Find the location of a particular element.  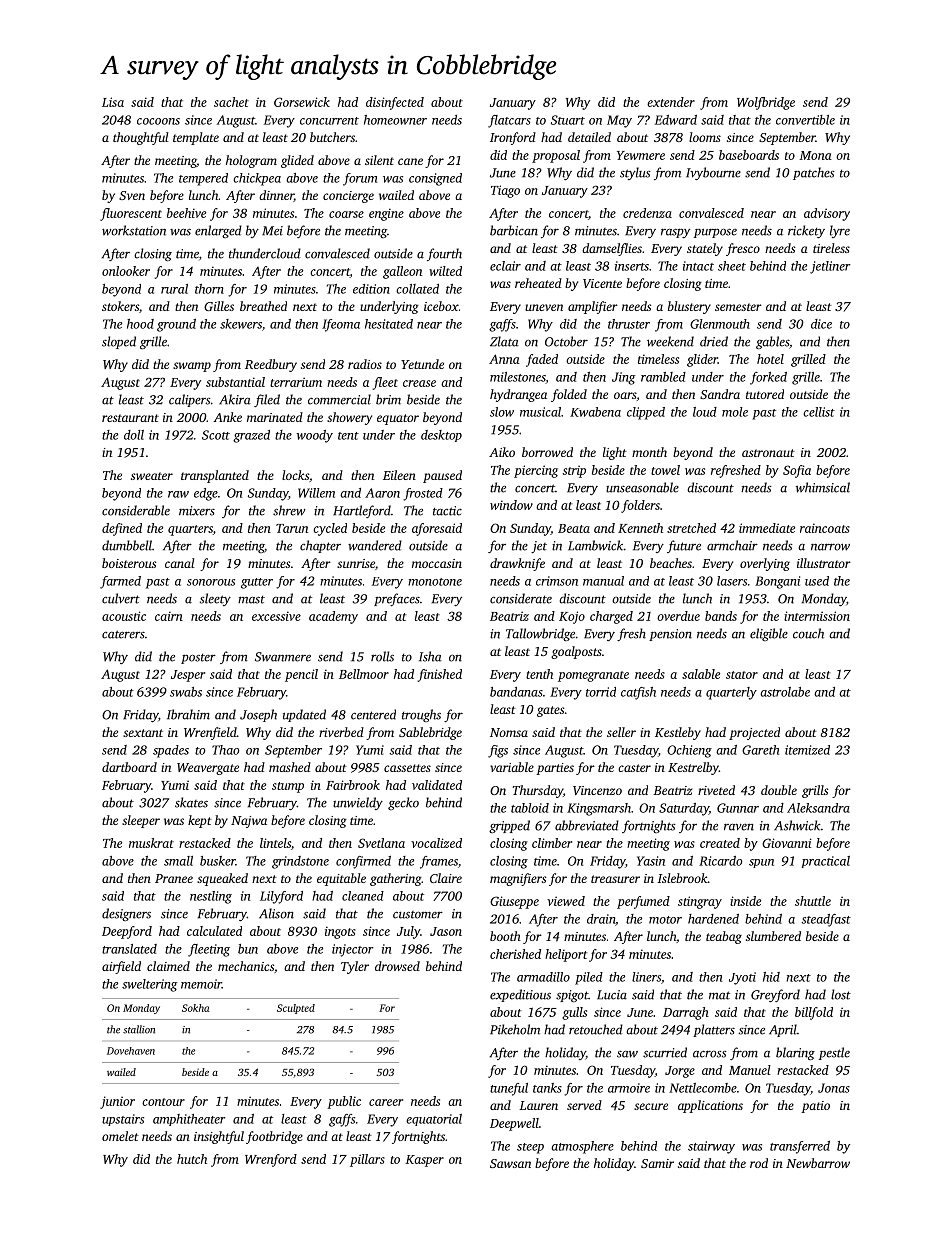

Jyoti is located at coordinates (742, 978).
